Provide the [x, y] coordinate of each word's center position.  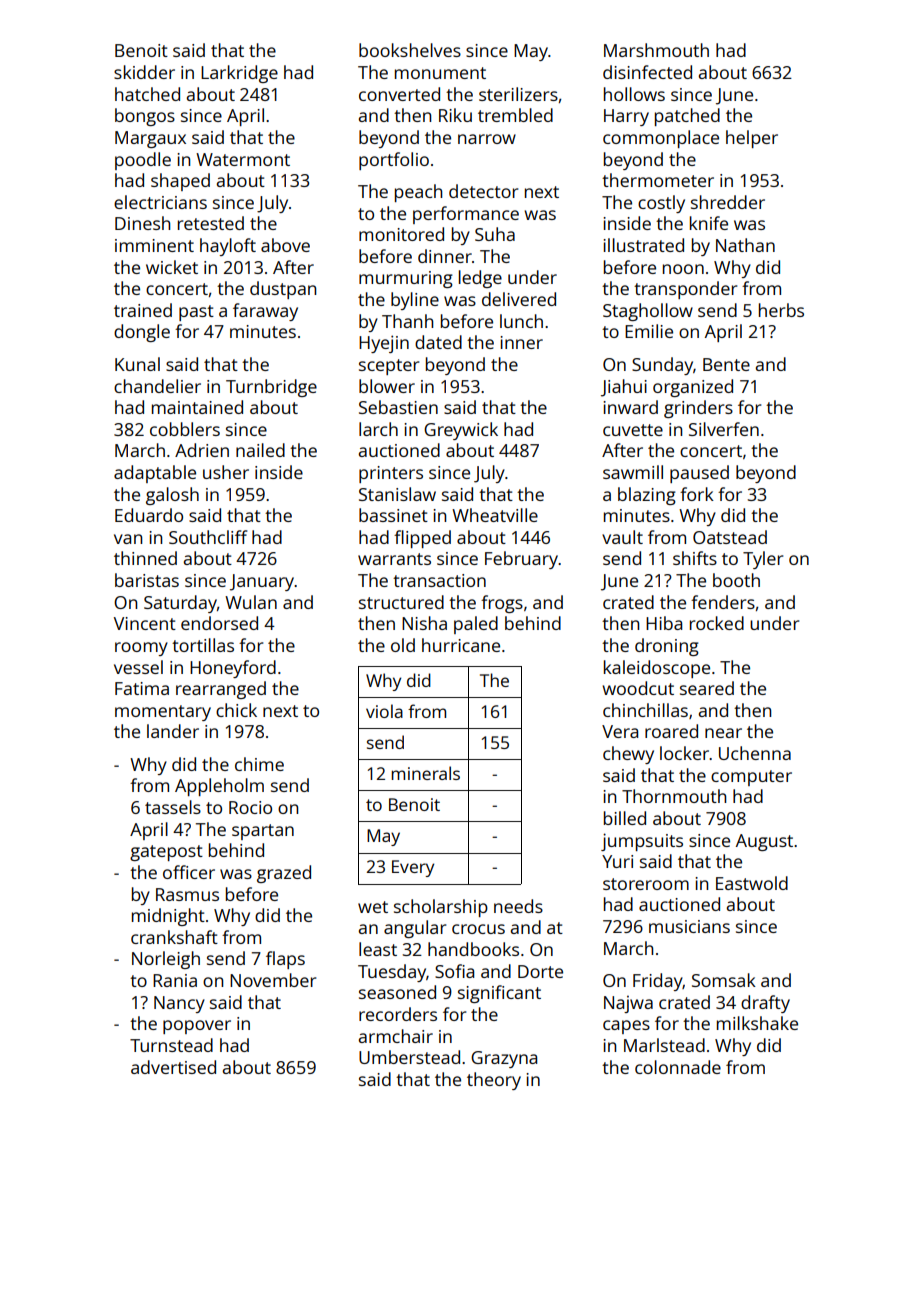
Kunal [137, 364]
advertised [173, 1067]
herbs [781, 310]
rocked [717, 623]
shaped [180, 182]
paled [476, 625]
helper [752, 139]
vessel [138, 667]
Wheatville [495, 515]
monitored [401, 234]
